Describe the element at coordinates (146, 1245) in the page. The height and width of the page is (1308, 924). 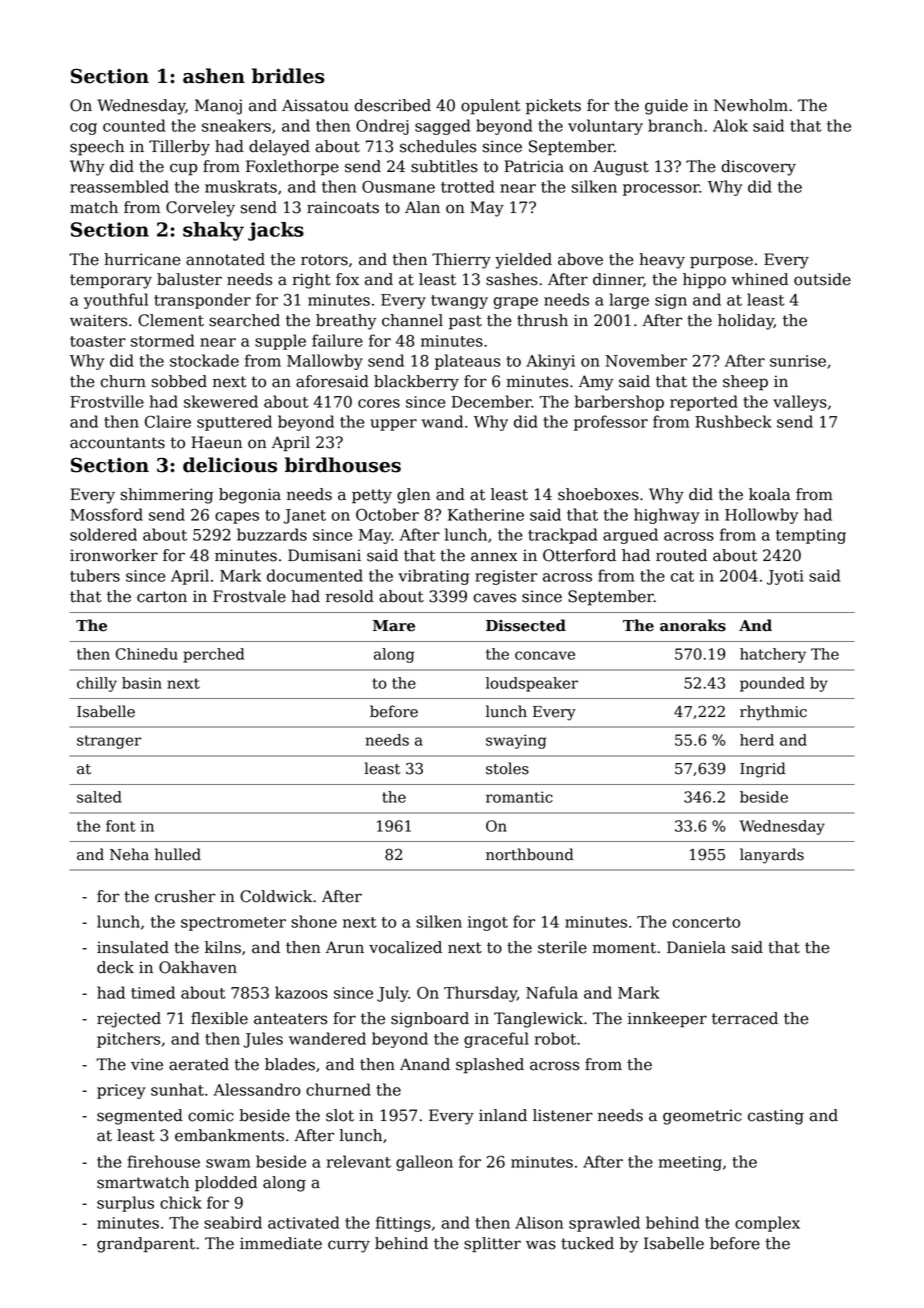
I see `grandparent` at that location.
